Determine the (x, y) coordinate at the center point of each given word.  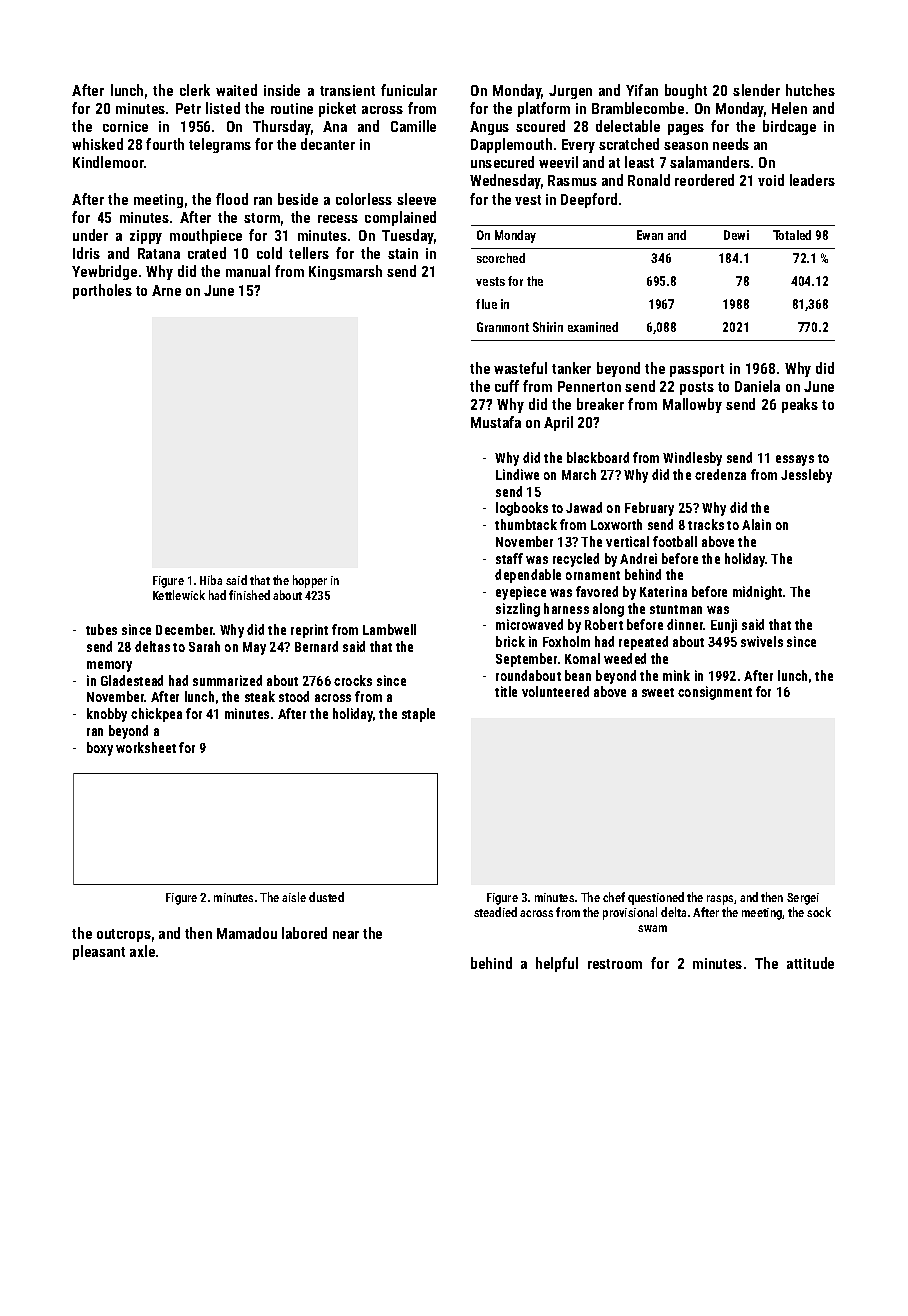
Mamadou (247, 933)
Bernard (316, 646)
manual (248, 271)
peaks (800, 405)
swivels (762, 641)
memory (109, 666)
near (346, 935)
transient (347, 90)
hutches (810, 90)
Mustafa (496, 422)
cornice (125, 126)
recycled (576, 560)
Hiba (211, 580)
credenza (720, 474)
